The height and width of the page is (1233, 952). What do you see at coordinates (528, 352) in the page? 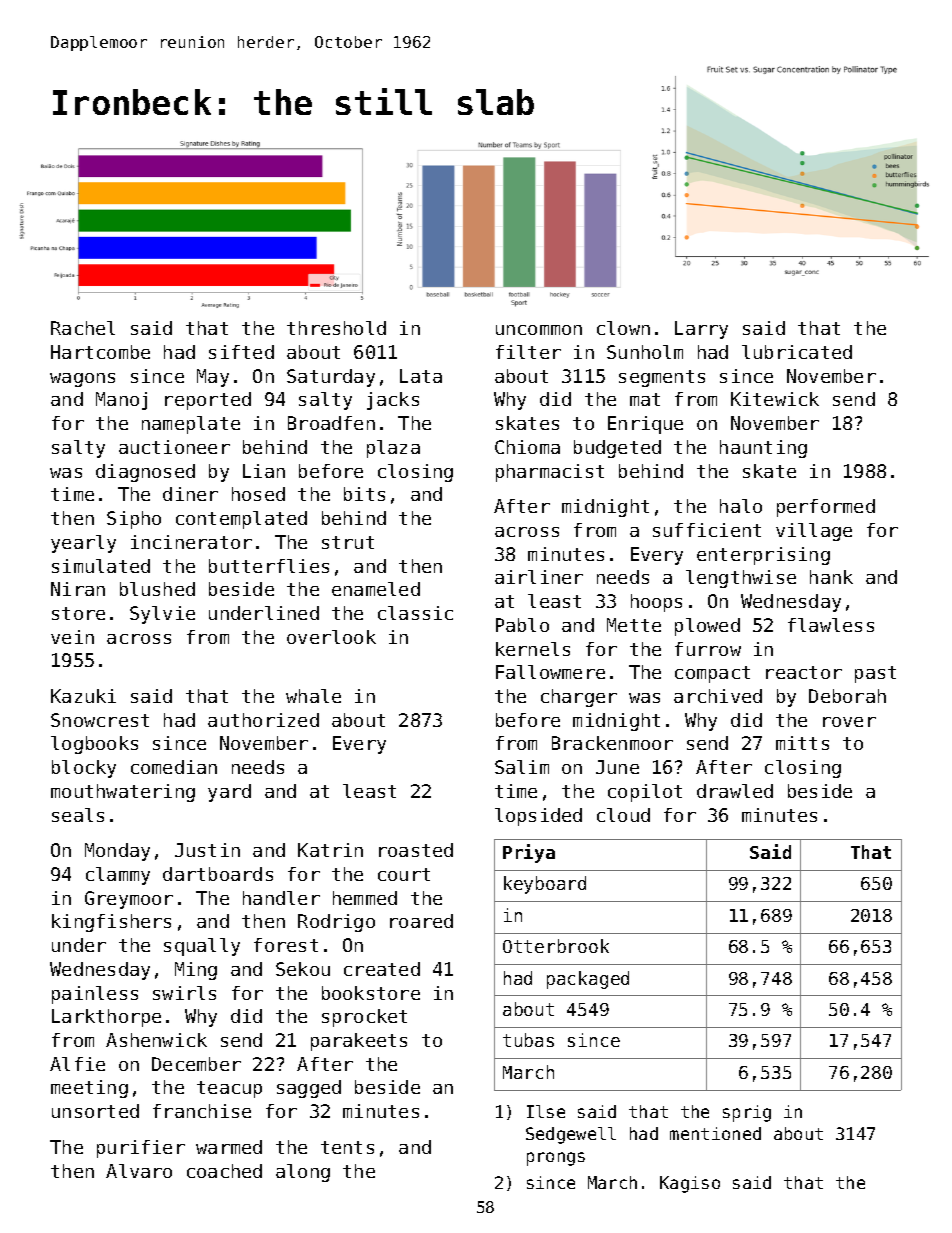
I see `filter` at bounding box center [528, 352].
